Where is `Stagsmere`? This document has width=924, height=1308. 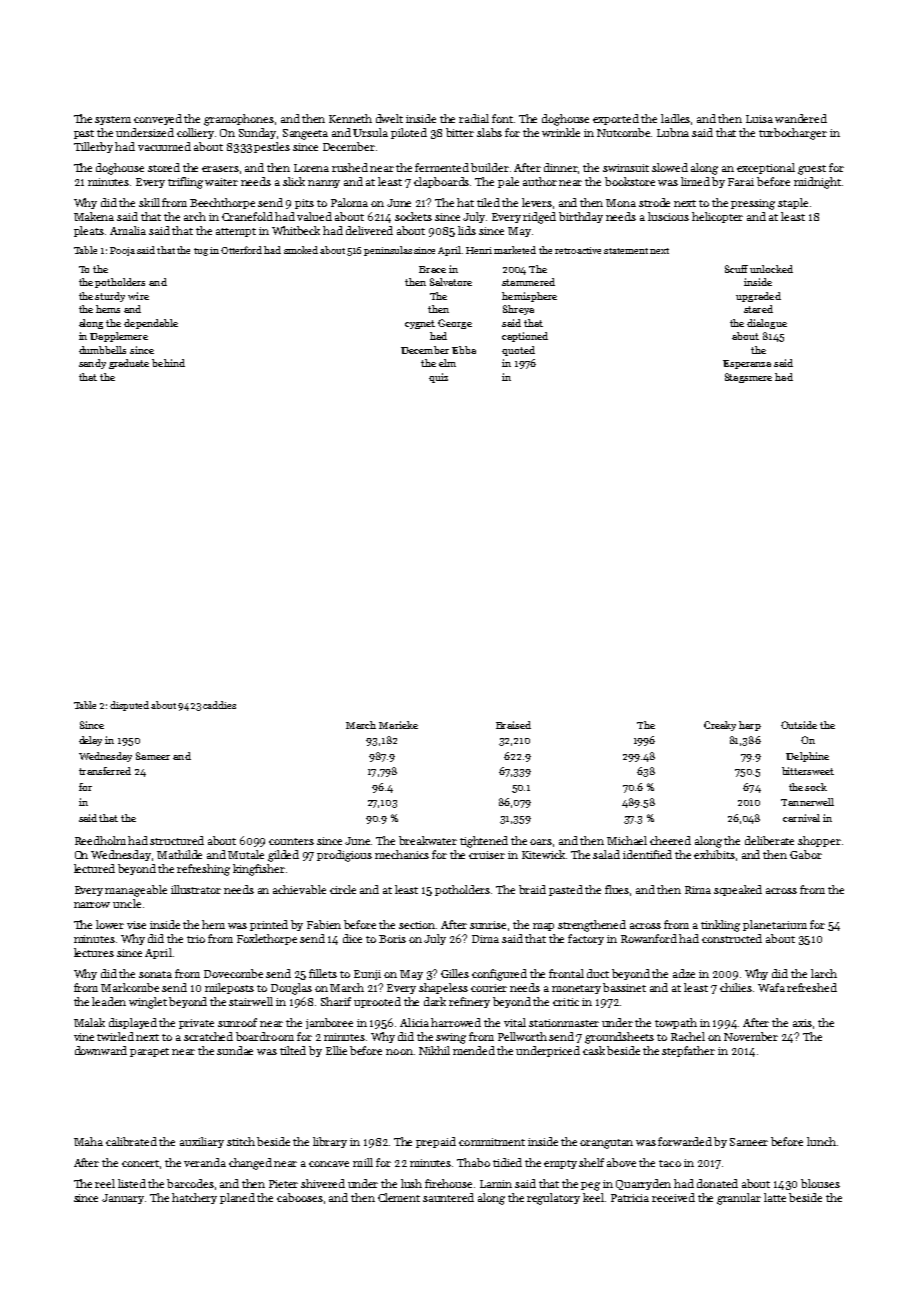
Stagsmere is located at coordinates (748, 378).
